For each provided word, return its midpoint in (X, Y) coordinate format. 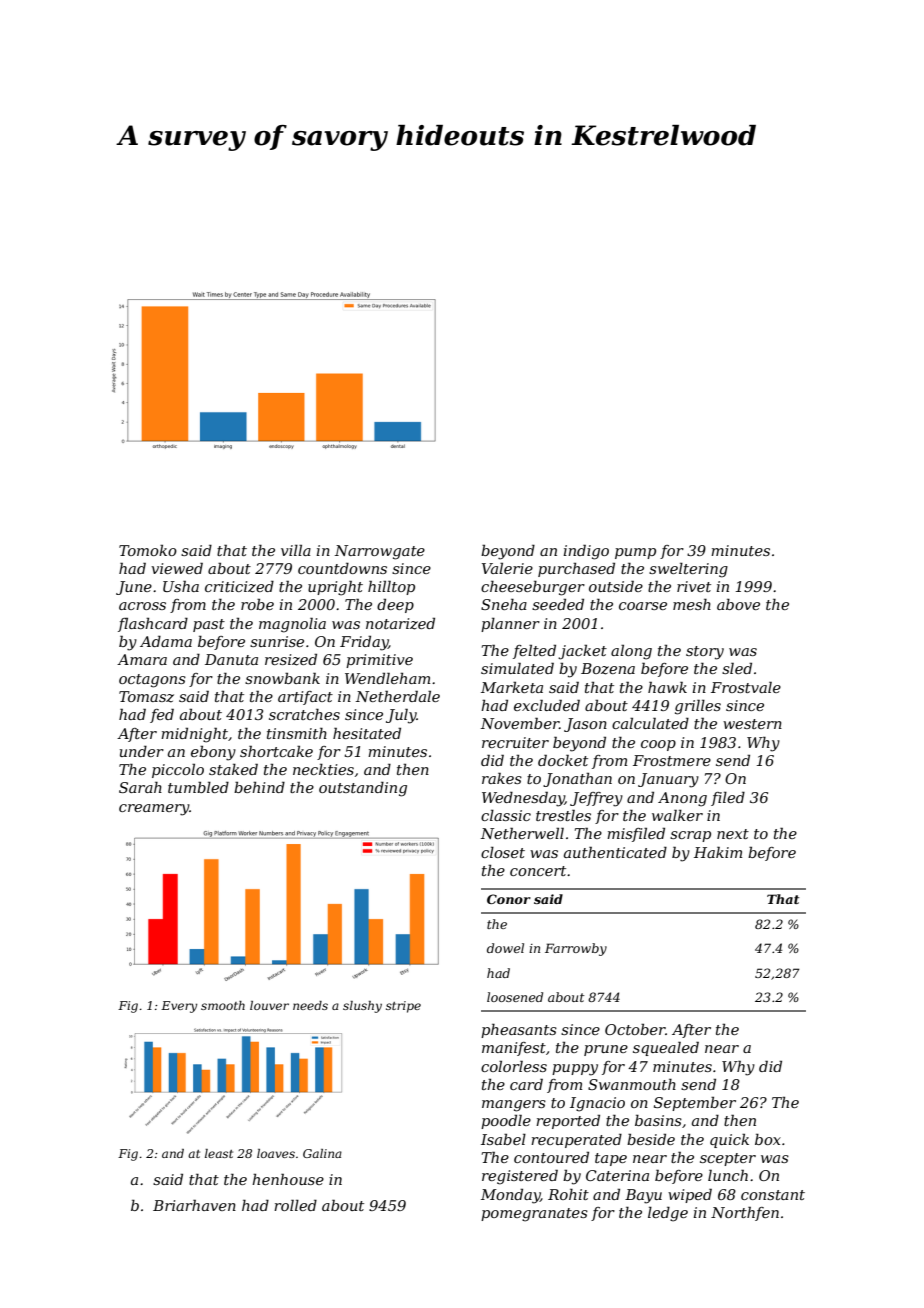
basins (658, 1120)
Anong (682, 799)
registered (520, 1177)
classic (506, 815)
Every (179, 1007)
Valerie (507, 568)
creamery (154, 810)
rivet (694, 586)
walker (677, 815)
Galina (322, 1153)
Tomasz (146, 697)
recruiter (515, 742)
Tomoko (148, 550)
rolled (295, 1205)
